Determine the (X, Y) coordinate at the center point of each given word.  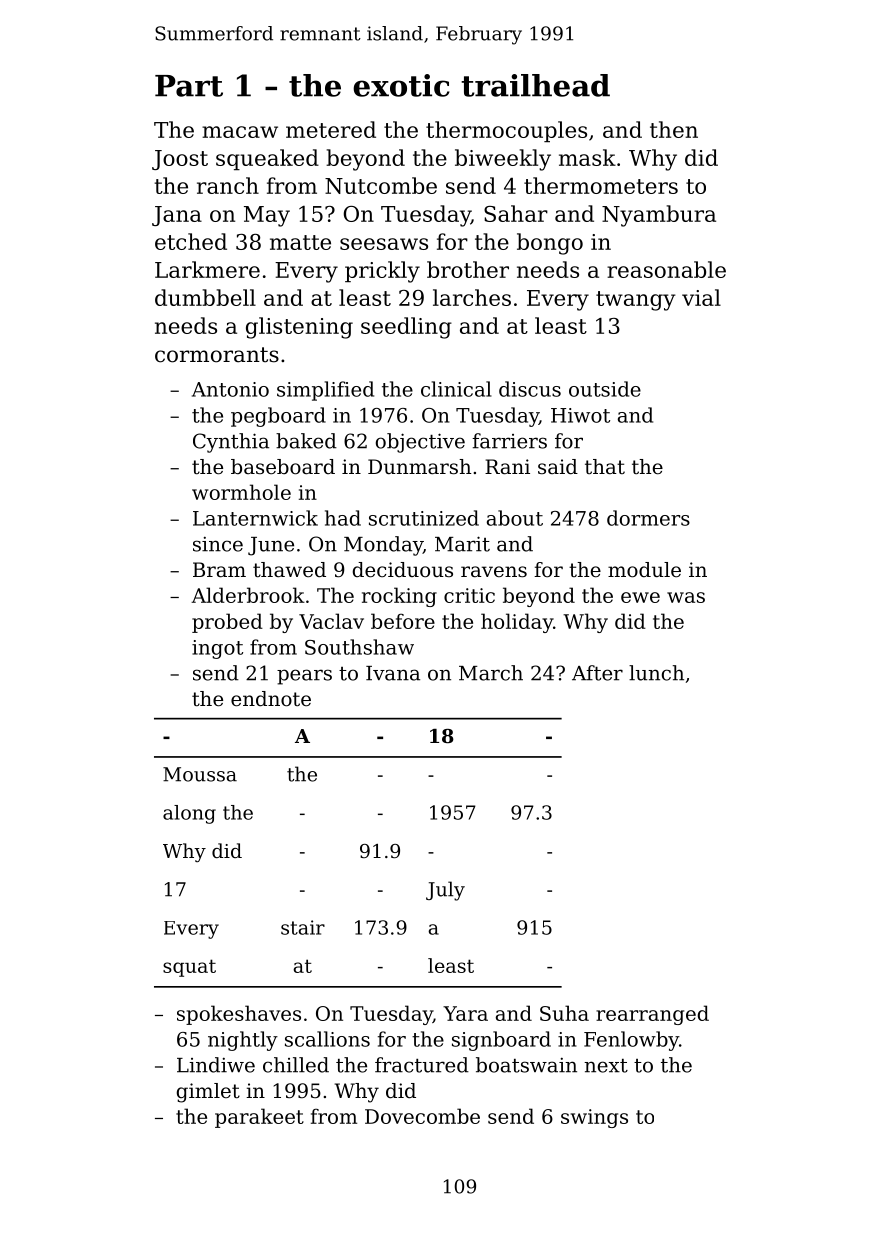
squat (189, 968)
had (343, 518)
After (597, 673)
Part (189, 86)
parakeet (259, 1118)
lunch (656, 673)
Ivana (393, 673)
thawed (289, 570)
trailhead (535, 85)
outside (605, 389)
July (445, 891)
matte (300, 242)
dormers (648, 518)
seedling (406, 328)
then (674, 129)
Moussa (200, 774)
